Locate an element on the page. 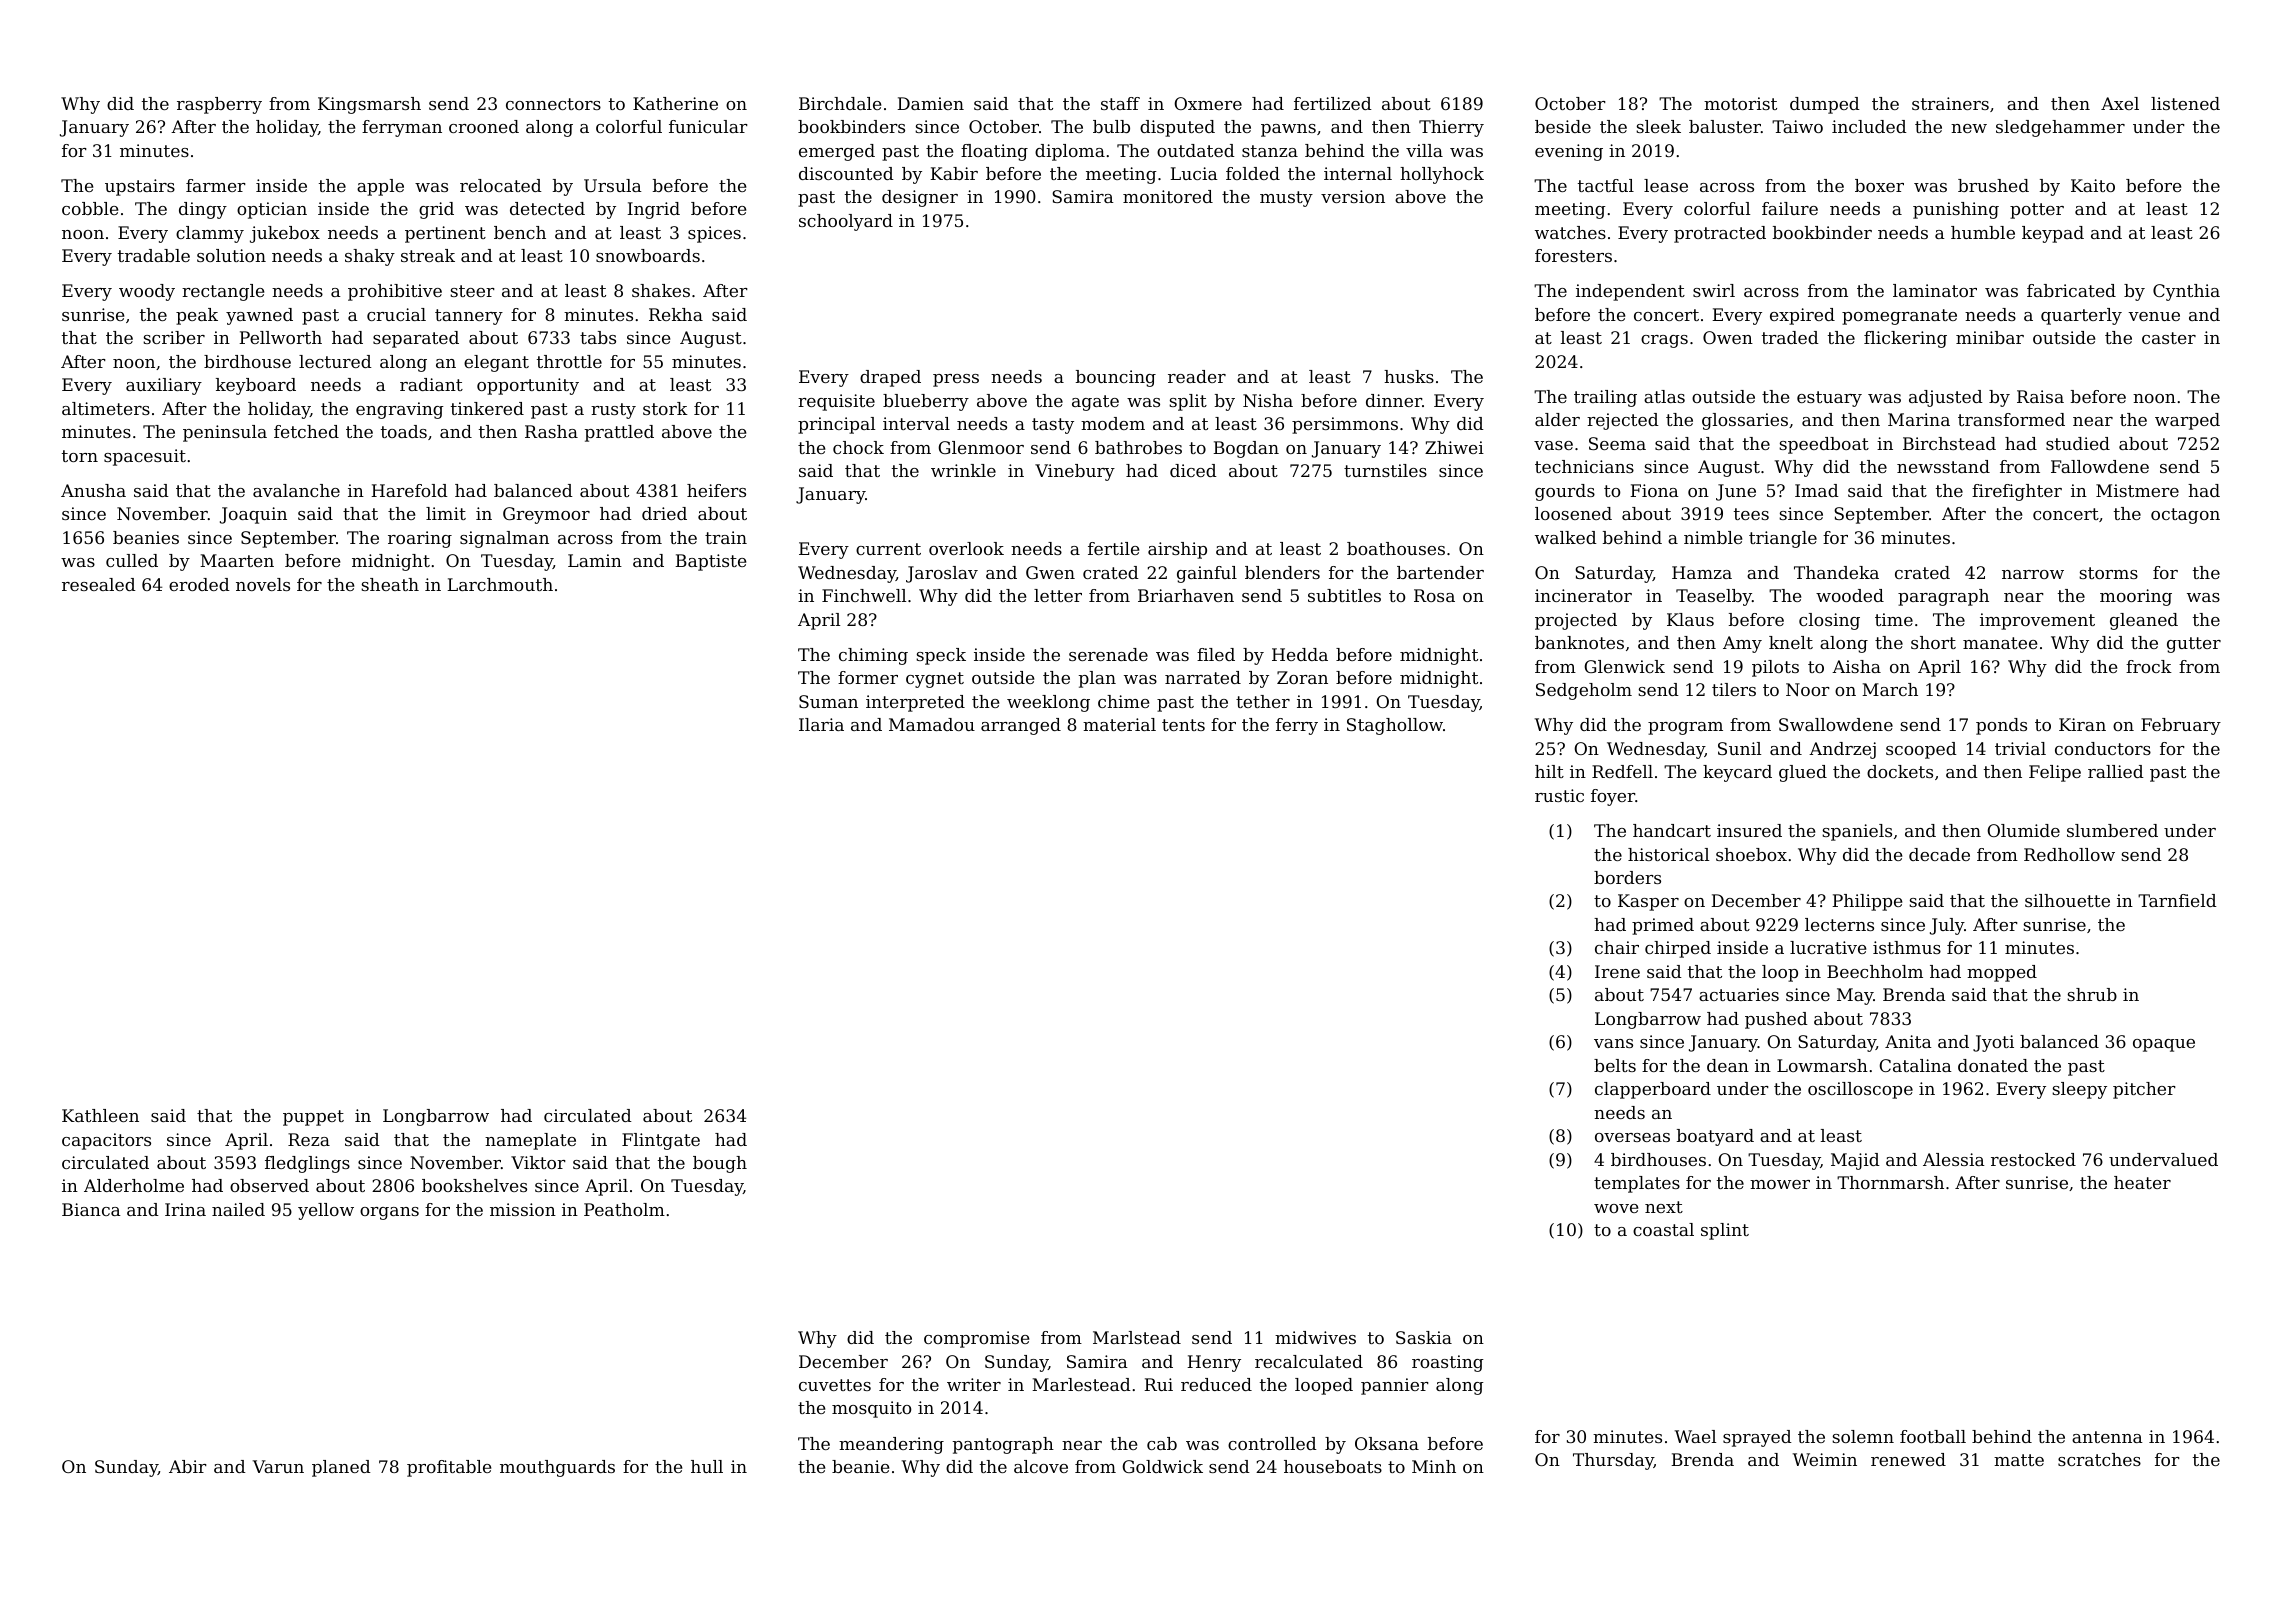  roaring is located at coordinates (420, 539).
